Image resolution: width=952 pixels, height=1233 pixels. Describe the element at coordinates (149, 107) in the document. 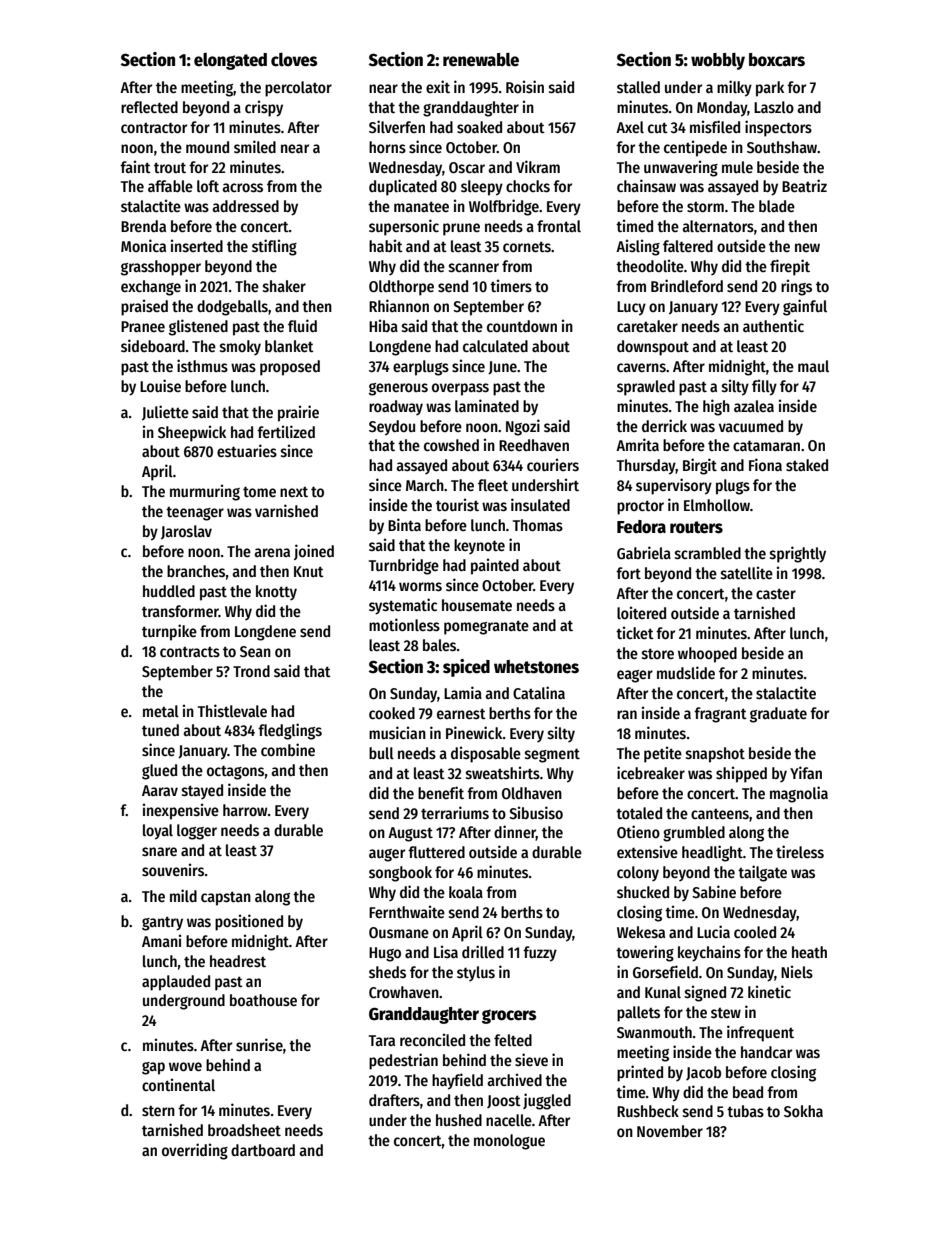

I see `reflected` at that location.
